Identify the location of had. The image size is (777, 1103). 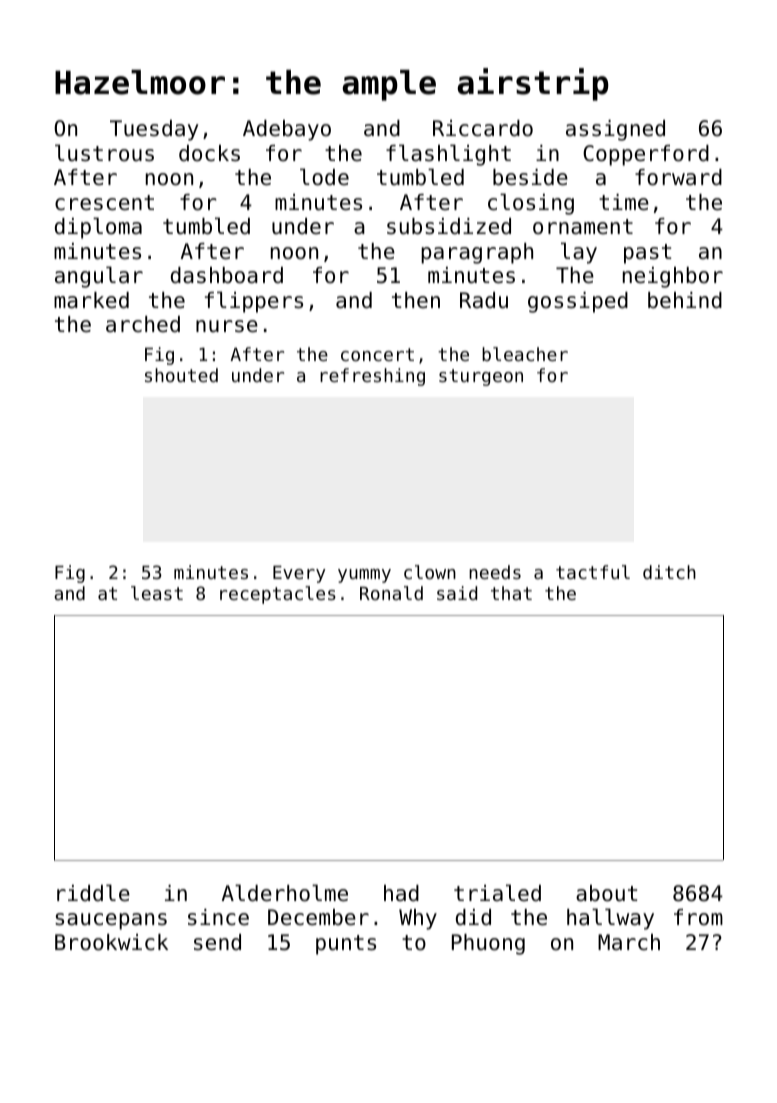
(401, 893).
